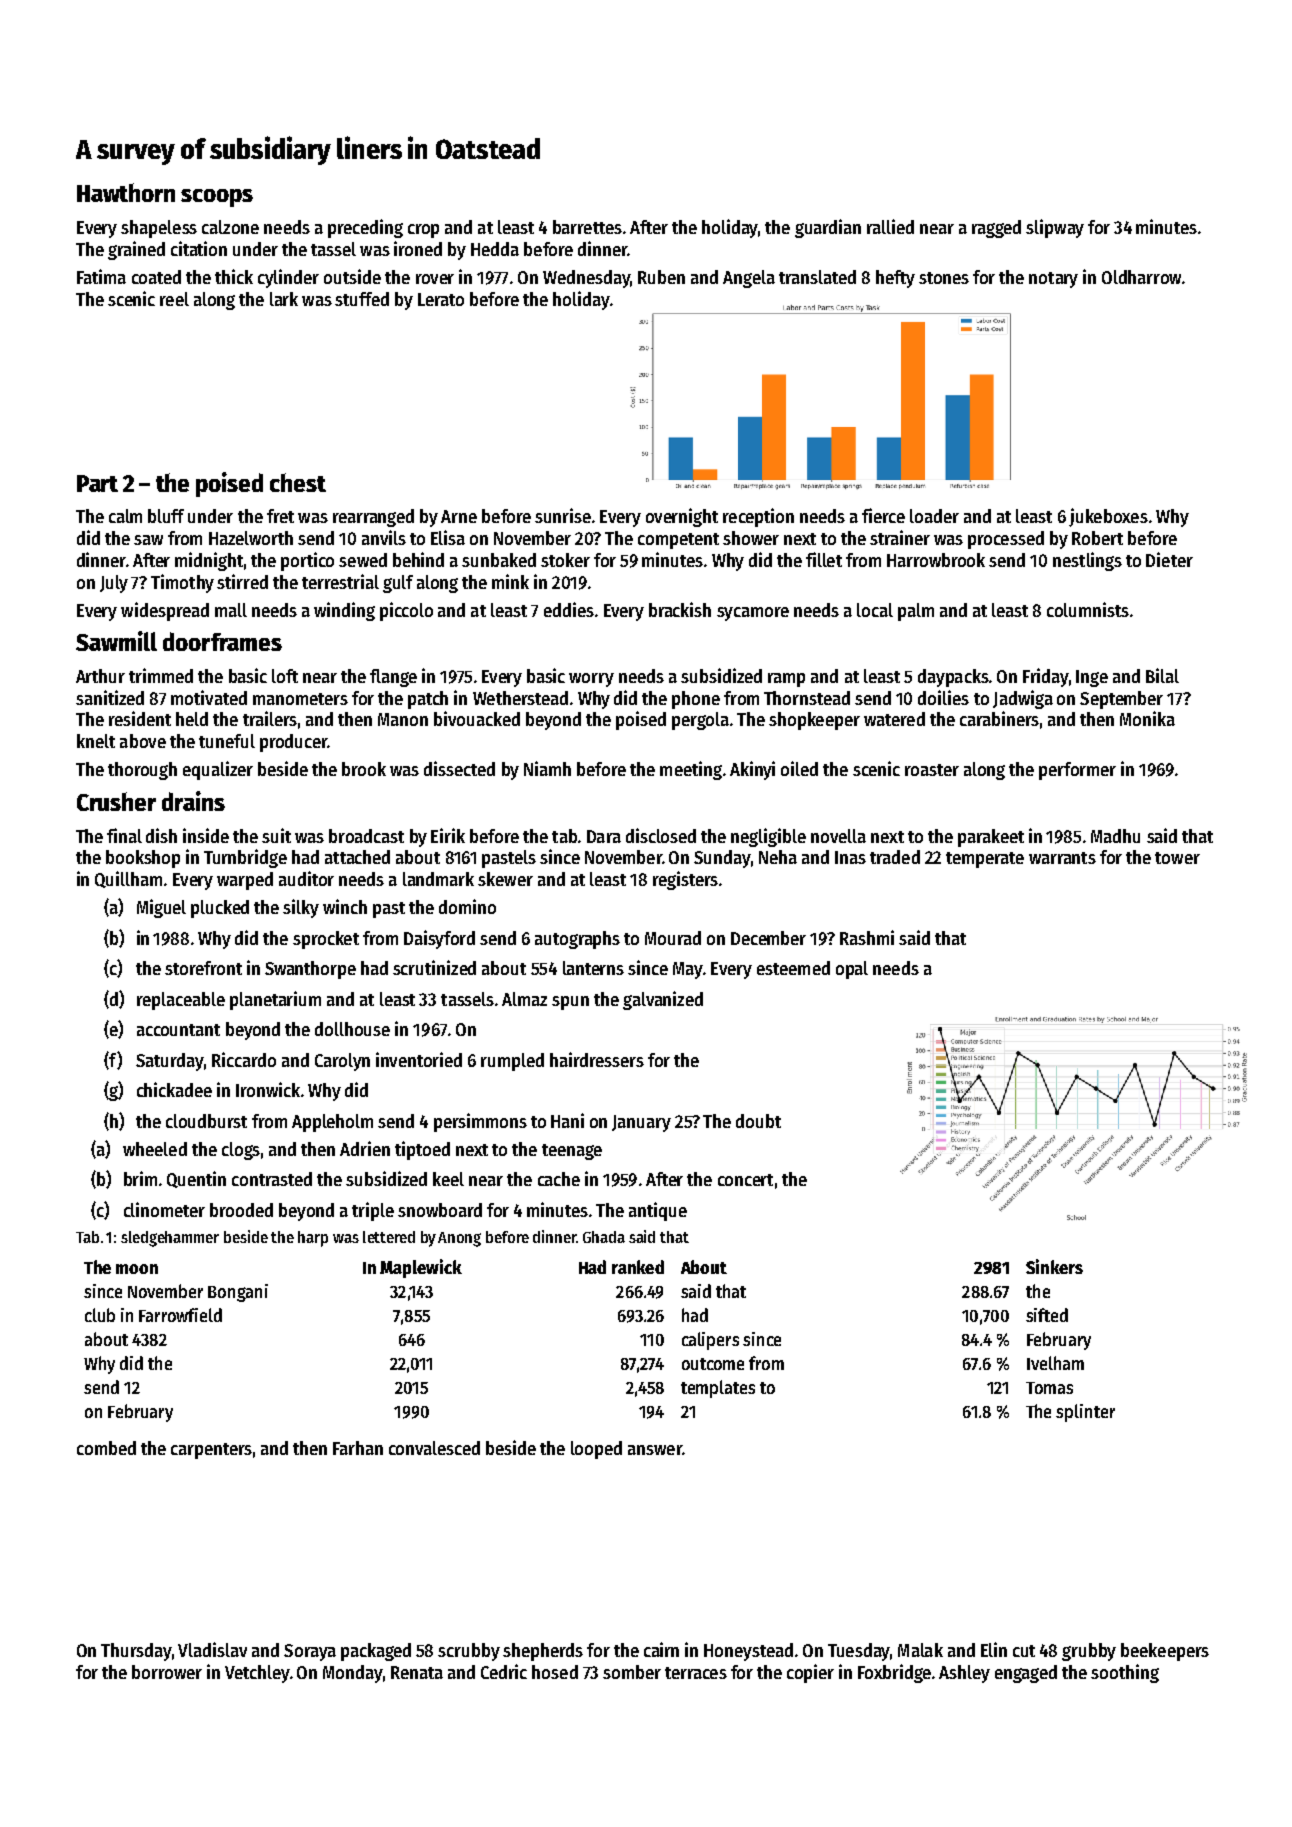 This image has height=1827, width=1292. I want to click on Almaz, so click(524, 999).
